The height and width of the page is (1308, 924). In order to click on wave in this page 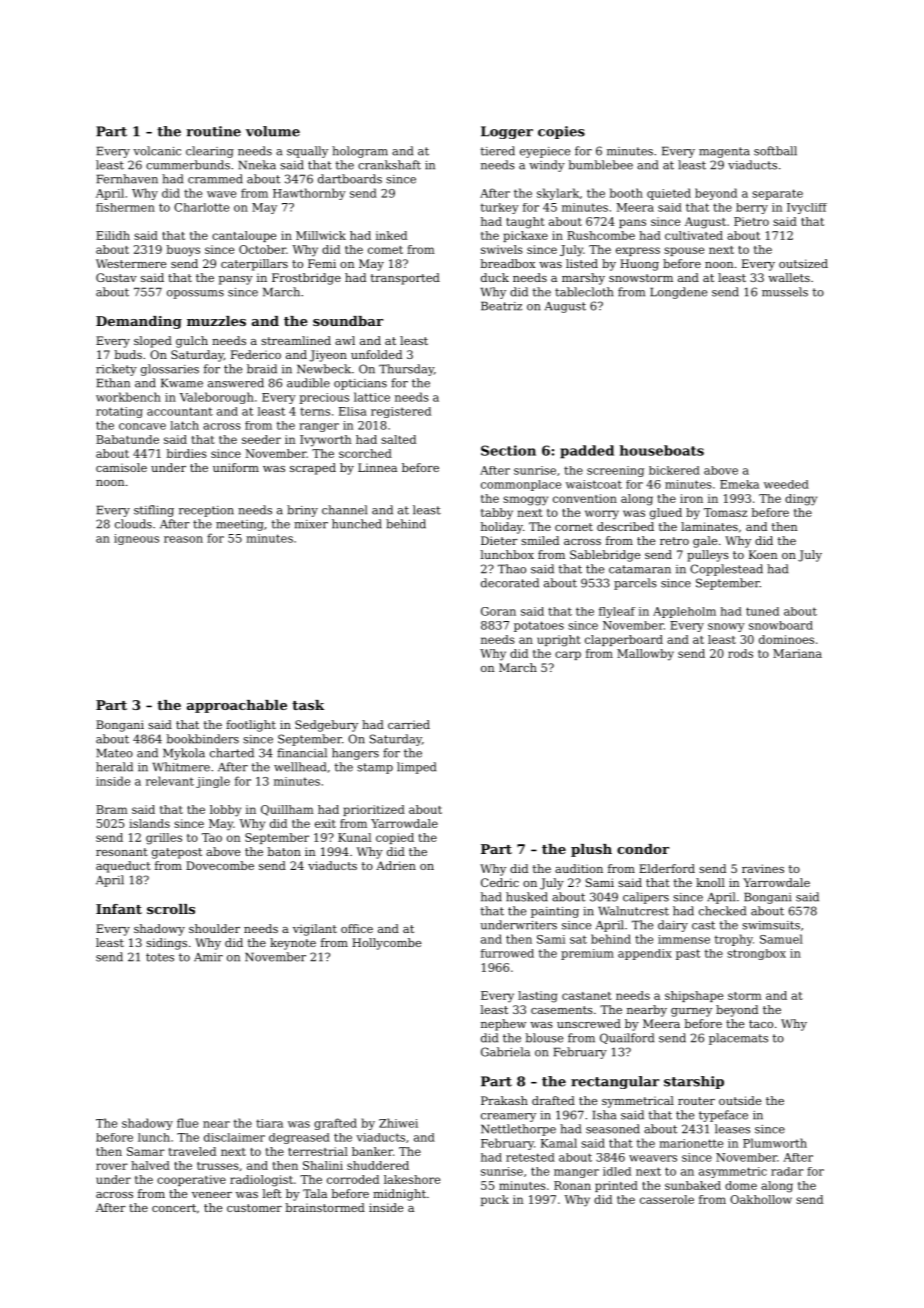, I will do `click(221, 194)`.
